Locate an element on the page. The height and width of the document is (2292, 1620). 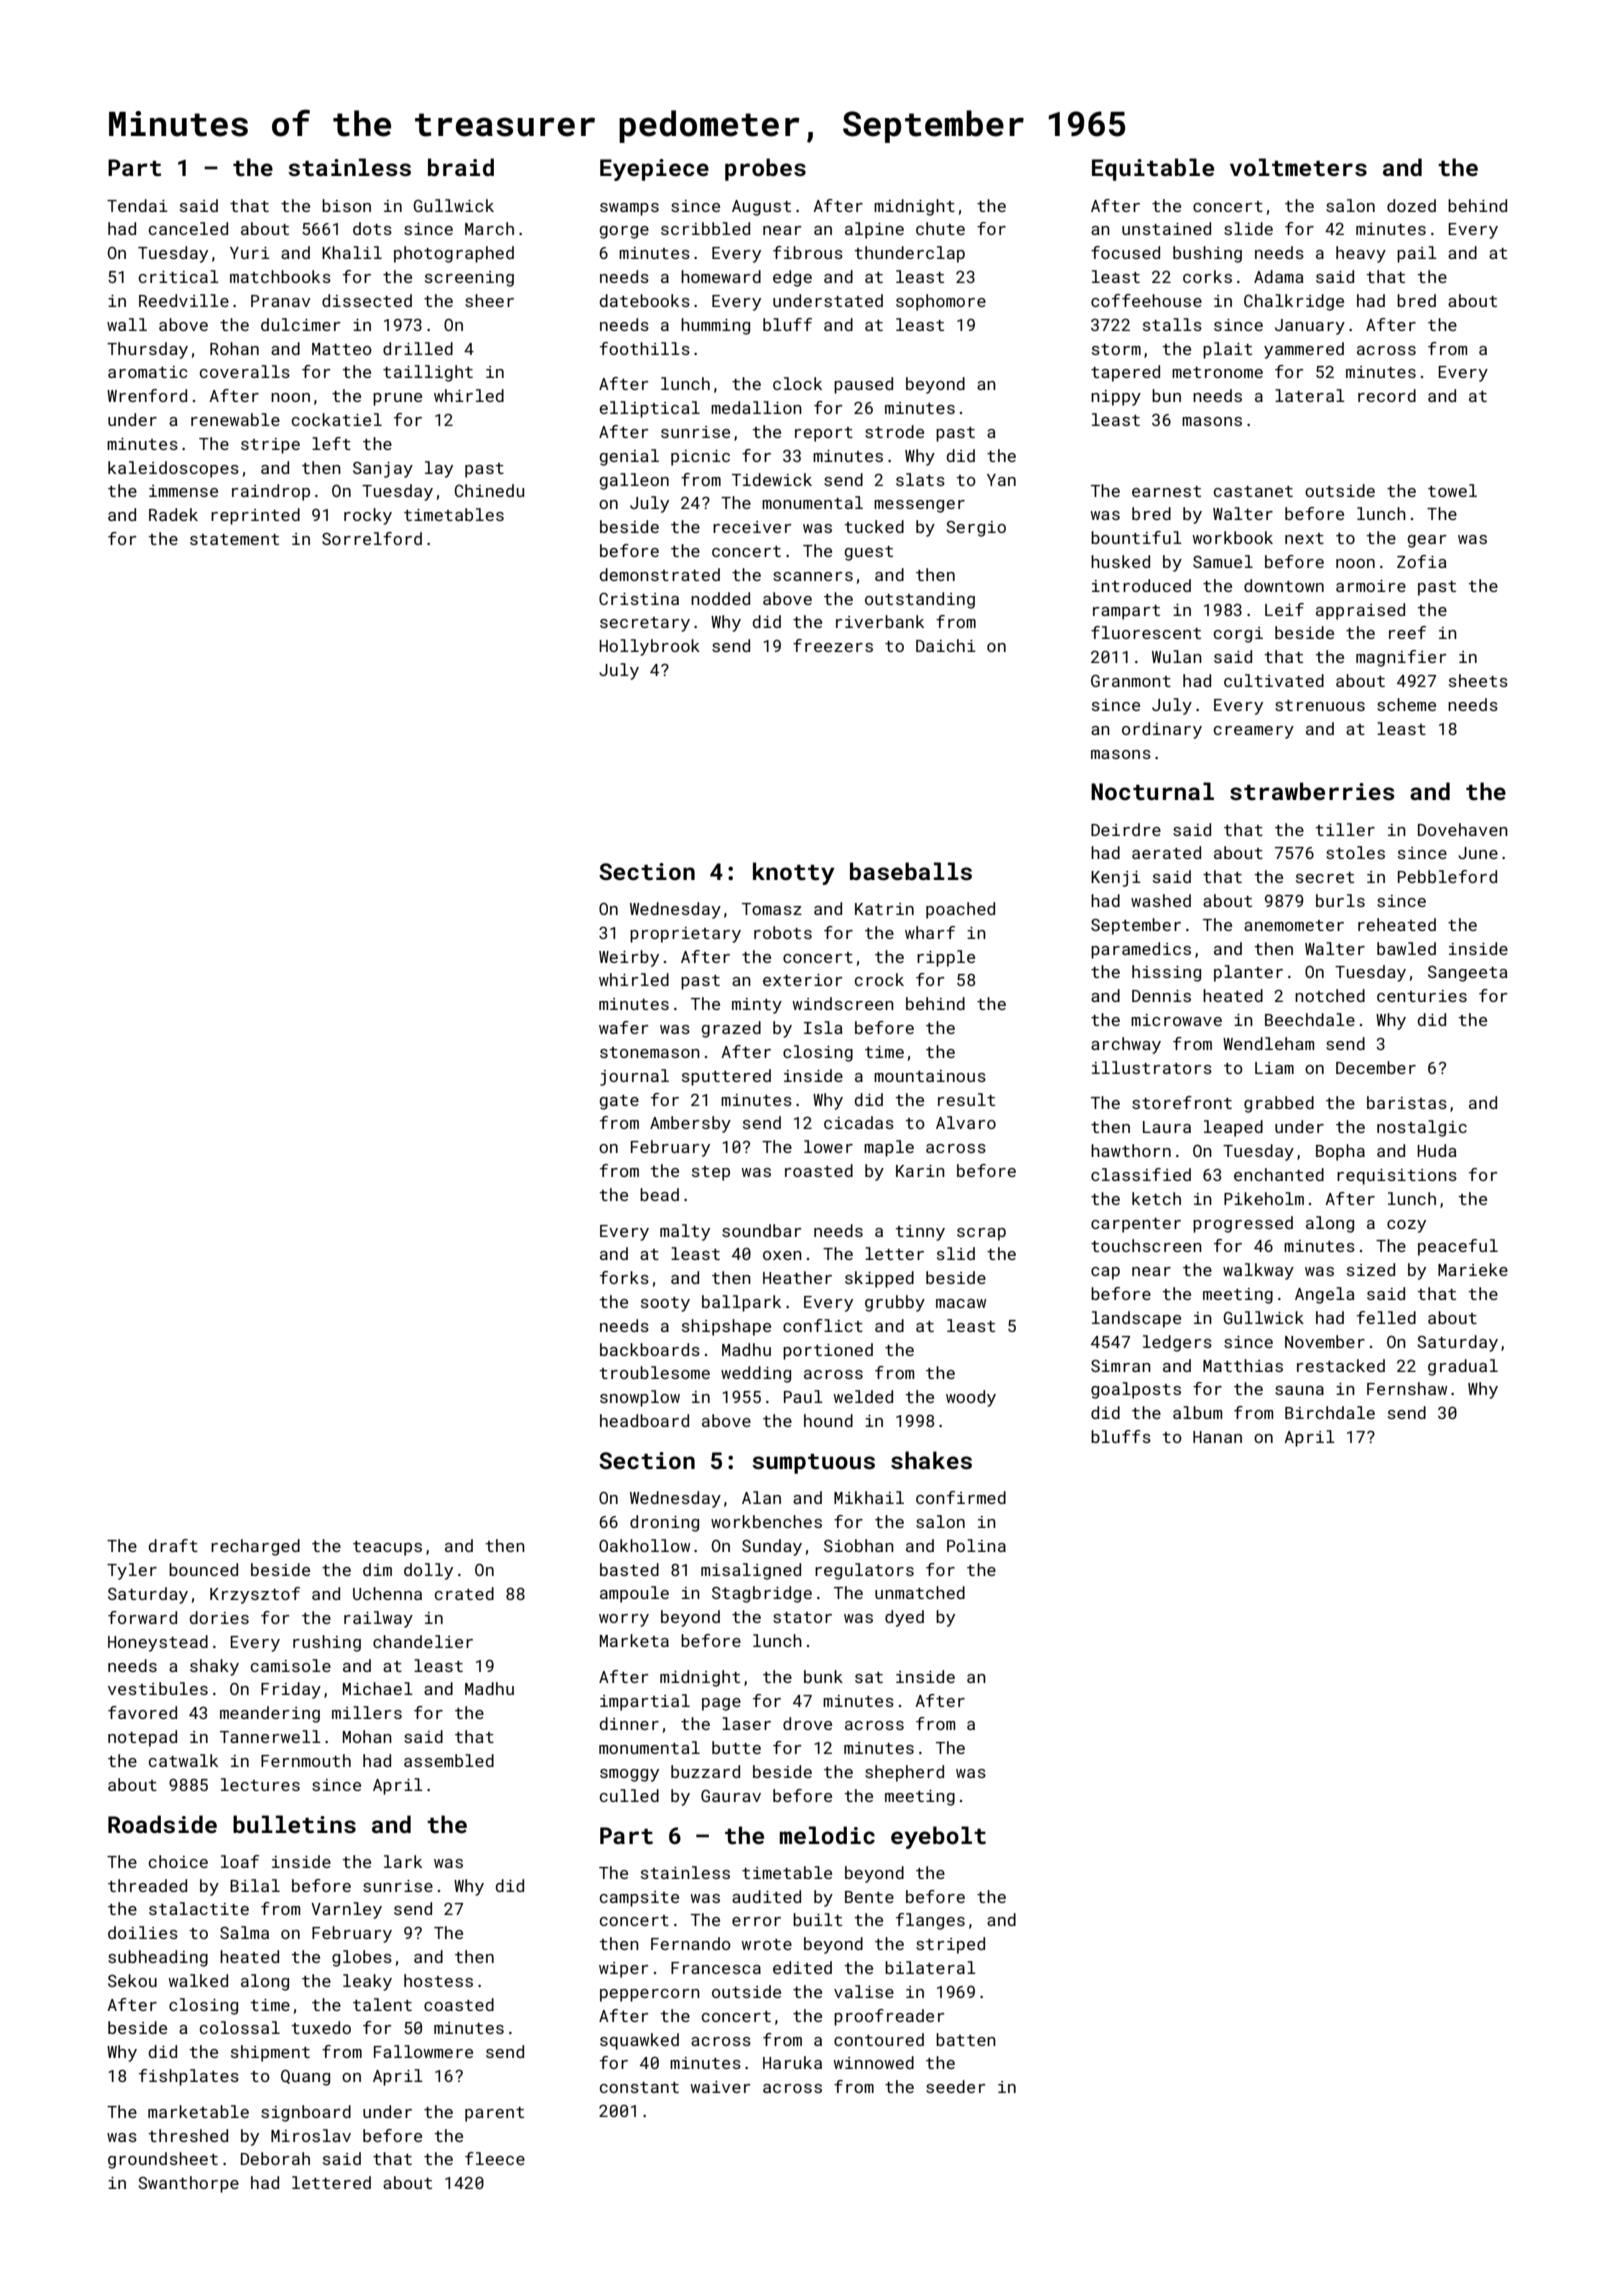
datebooks is located at coordinates (644, 300).
